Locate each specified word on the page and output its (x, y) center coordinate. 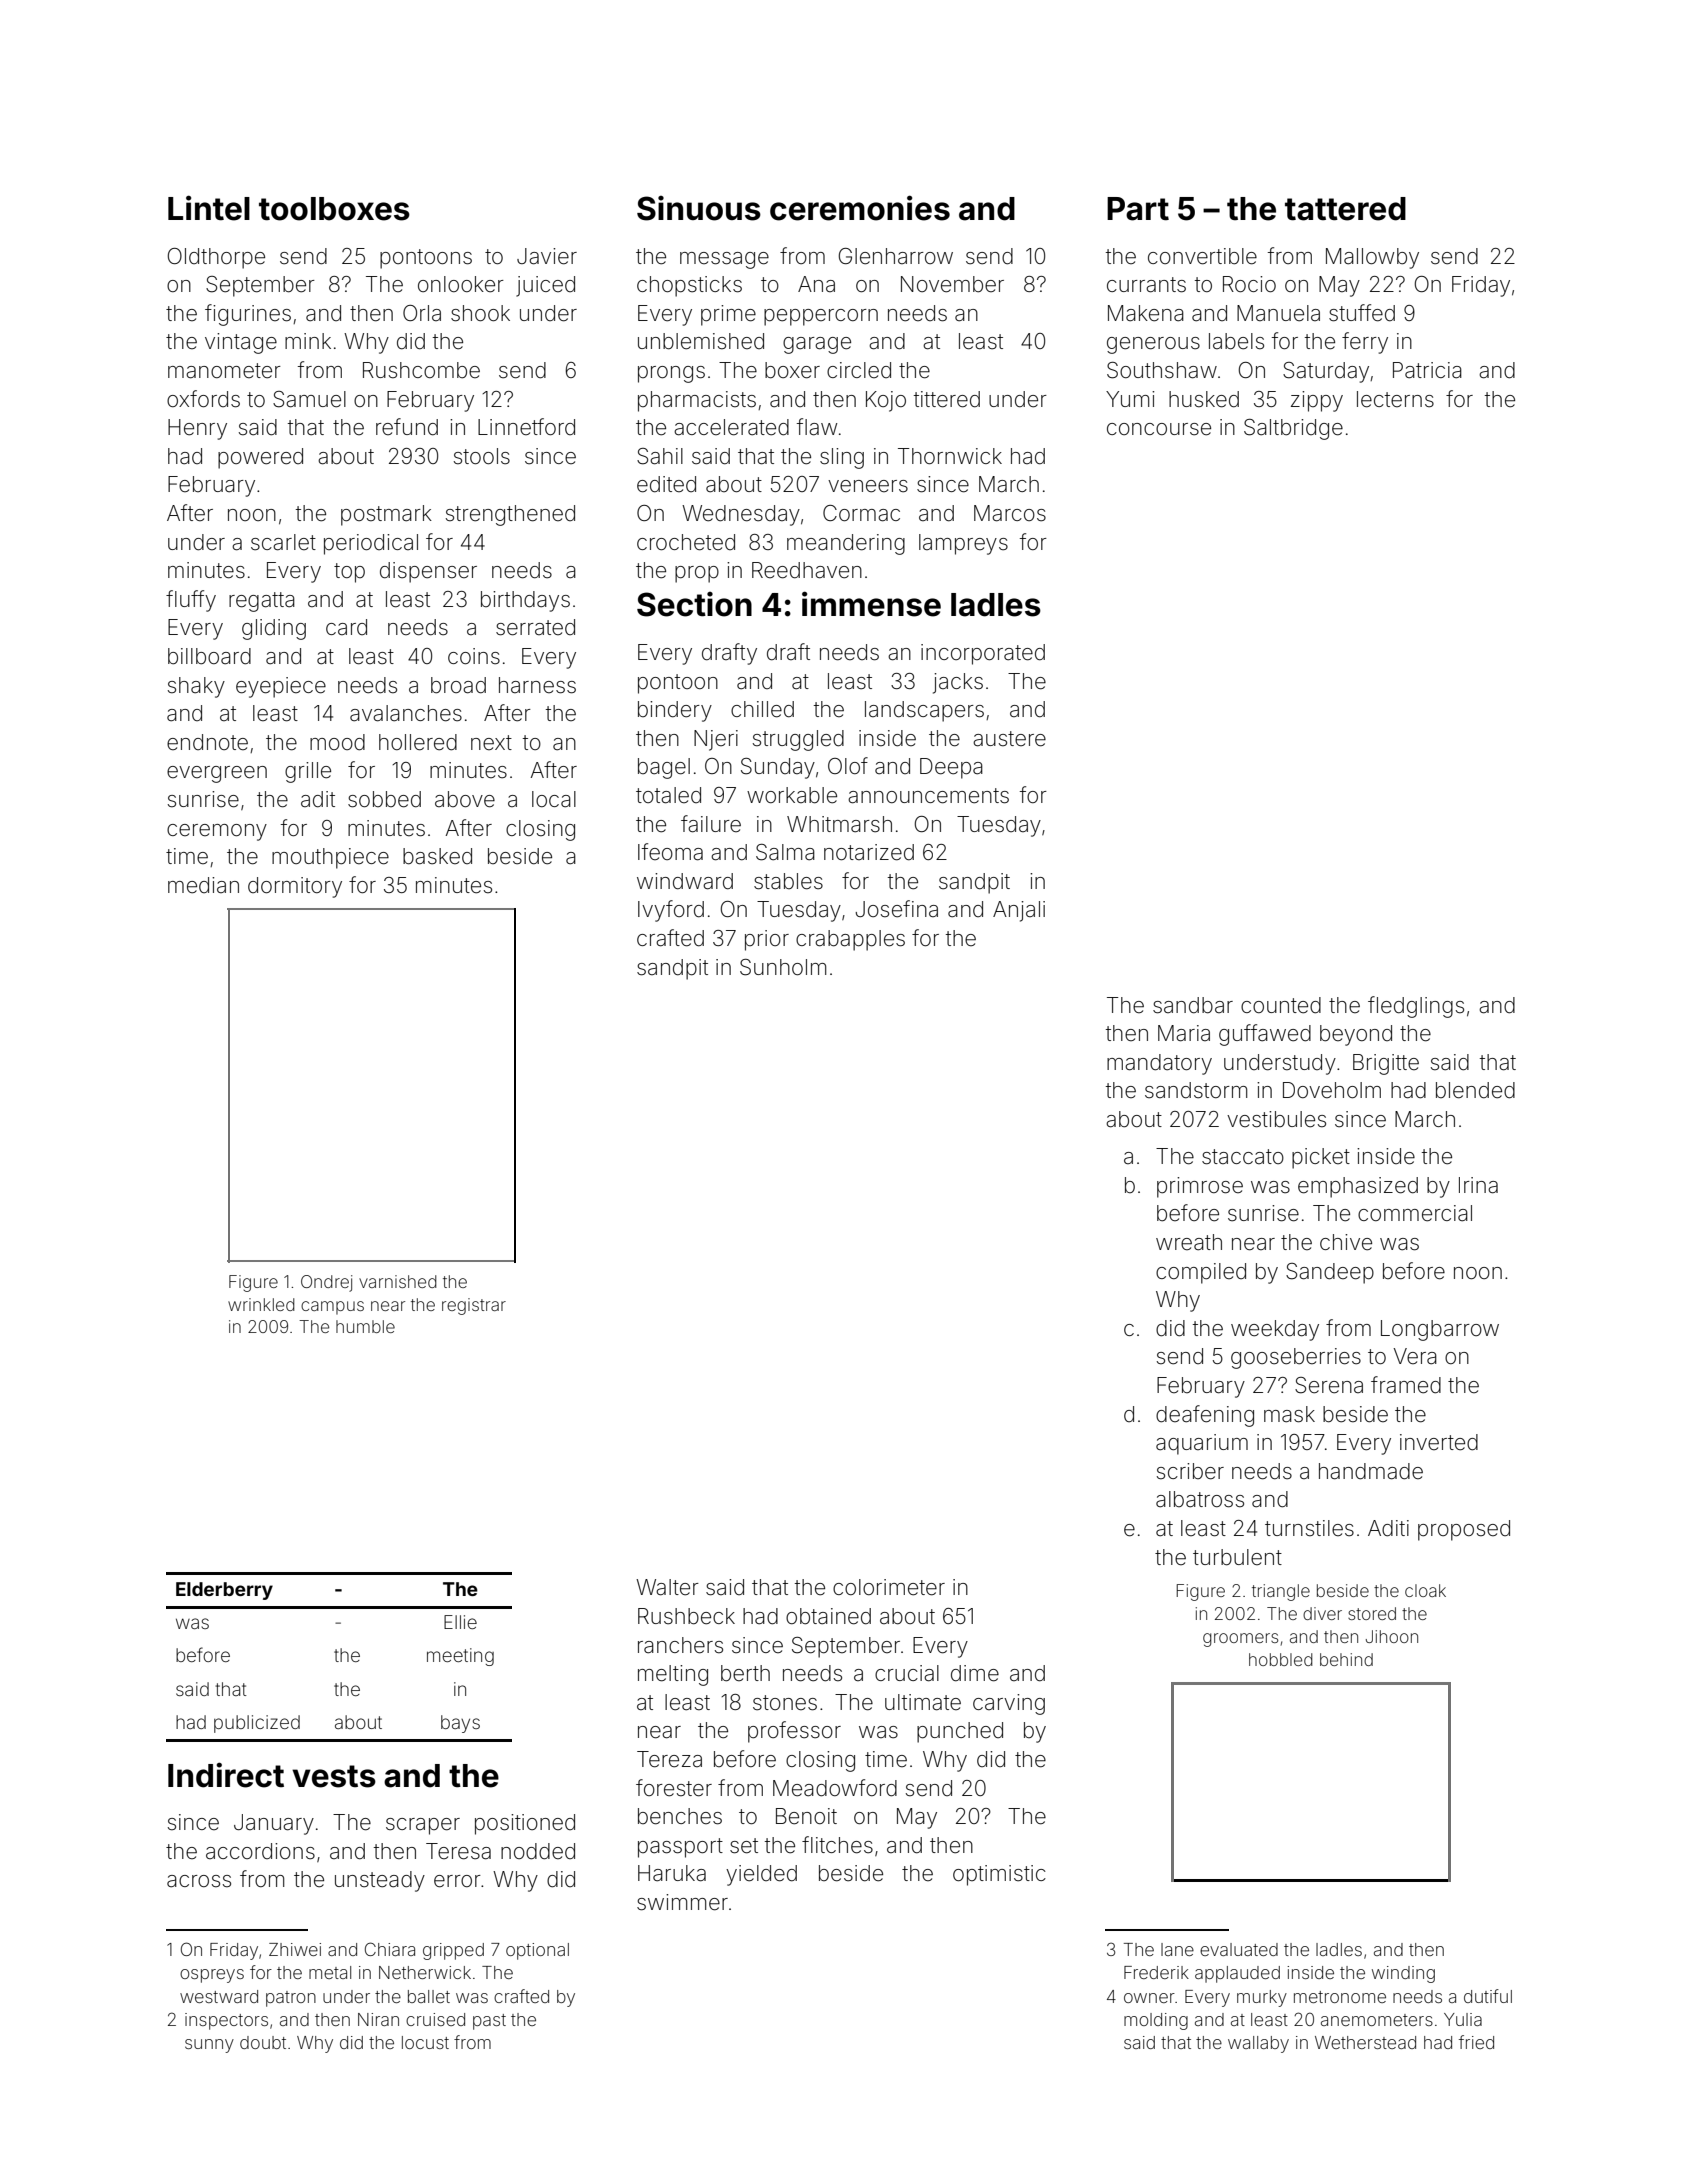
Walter (667, 1587)
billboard (209, 656)
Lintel (209, 208)
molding (1156, 2021)
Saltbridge (1293, 429)
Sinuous (699, 208)
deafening (1205, 1416)
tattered (1345, 209)
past (489, 2022)
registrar (474, 1306)
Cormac (861, 513)
